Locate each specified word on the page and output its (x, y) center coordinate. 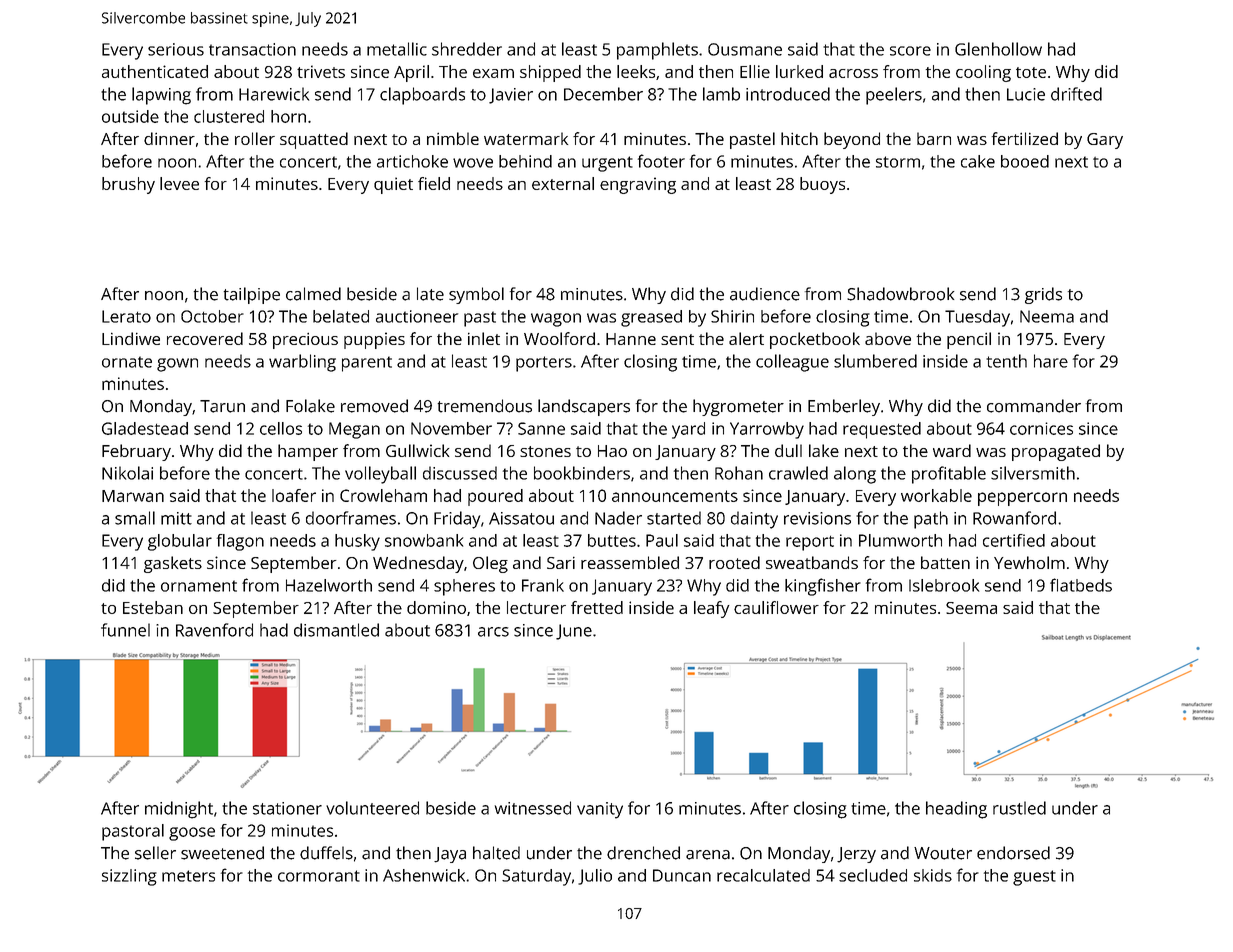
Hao (612, 451)
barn (934, 138)
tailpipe (252, 295)
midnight (179, 810)
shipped (550, 73)
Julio (595, 877)
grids (1043, 295)
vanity (600, 810)
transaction (252, 49)
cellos (281, 428)
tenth (1006, 361)
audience (765, 294)
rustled (1019, 808)
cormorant (319, 876)
